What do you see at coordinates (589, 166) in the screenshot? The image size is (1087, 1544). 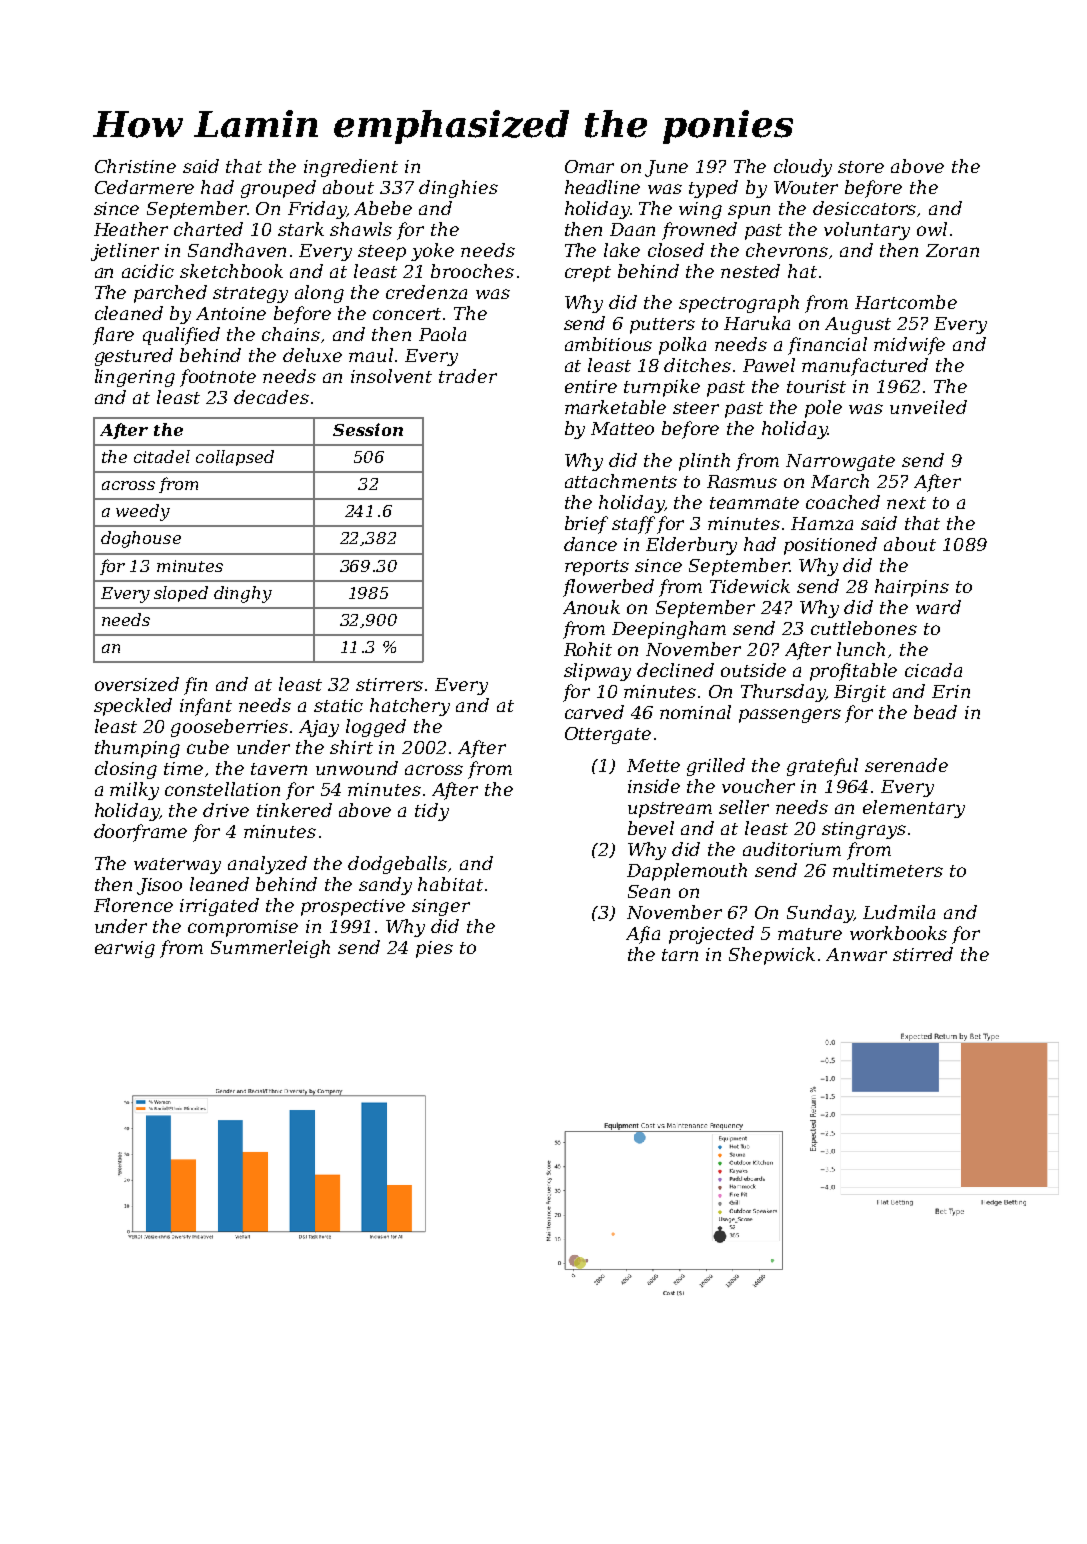 I see `Omar` at bounding box center [589, 166].
